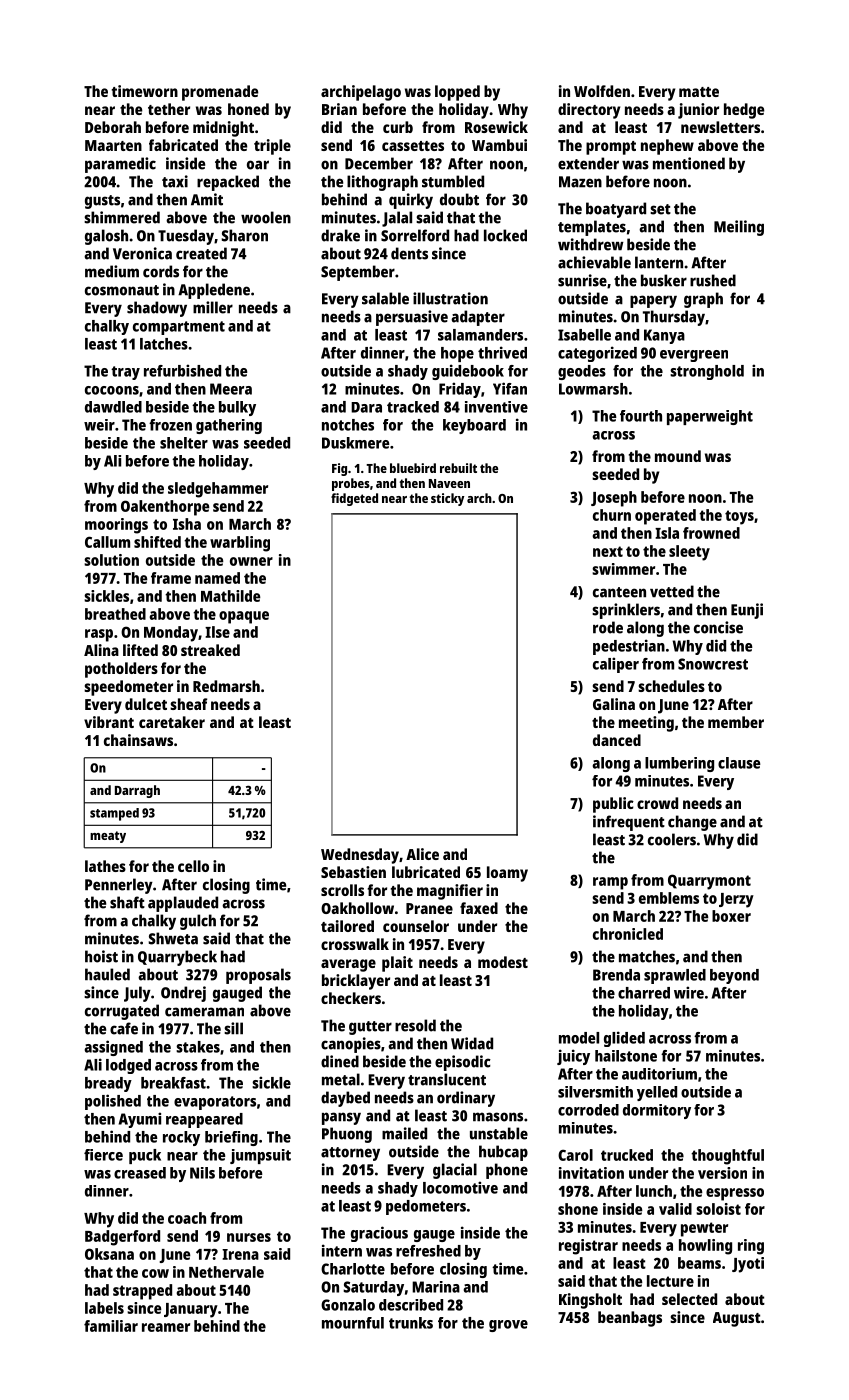 The height and width of the screenshot is (1400, 849). I want to click on Badgerford, so click(122, 1238).
